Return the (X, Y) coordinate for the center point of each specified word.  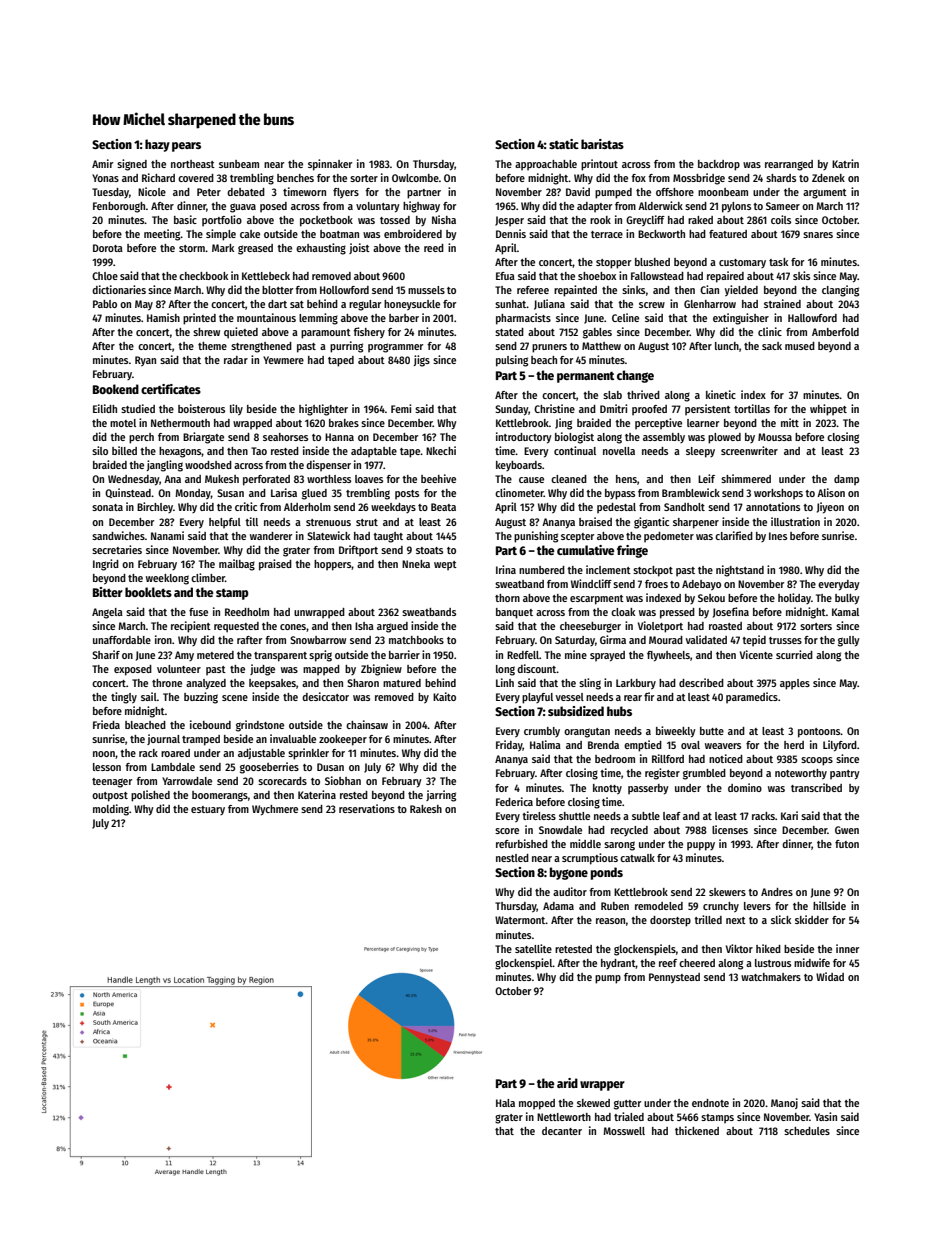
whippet (828, 410)
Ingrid (106, 565)
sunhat (511, 304)
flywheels (668, 656)
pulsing (512, 361)
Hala (505, 1103)
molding (111, 810)
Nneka (416, 564)
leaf (672, 816)
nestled (512, 858)
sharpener (696, 523)
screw (652, 305)
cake (250, 234)
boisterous (201, 408)
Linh (505, 682)
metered (215, 655)
